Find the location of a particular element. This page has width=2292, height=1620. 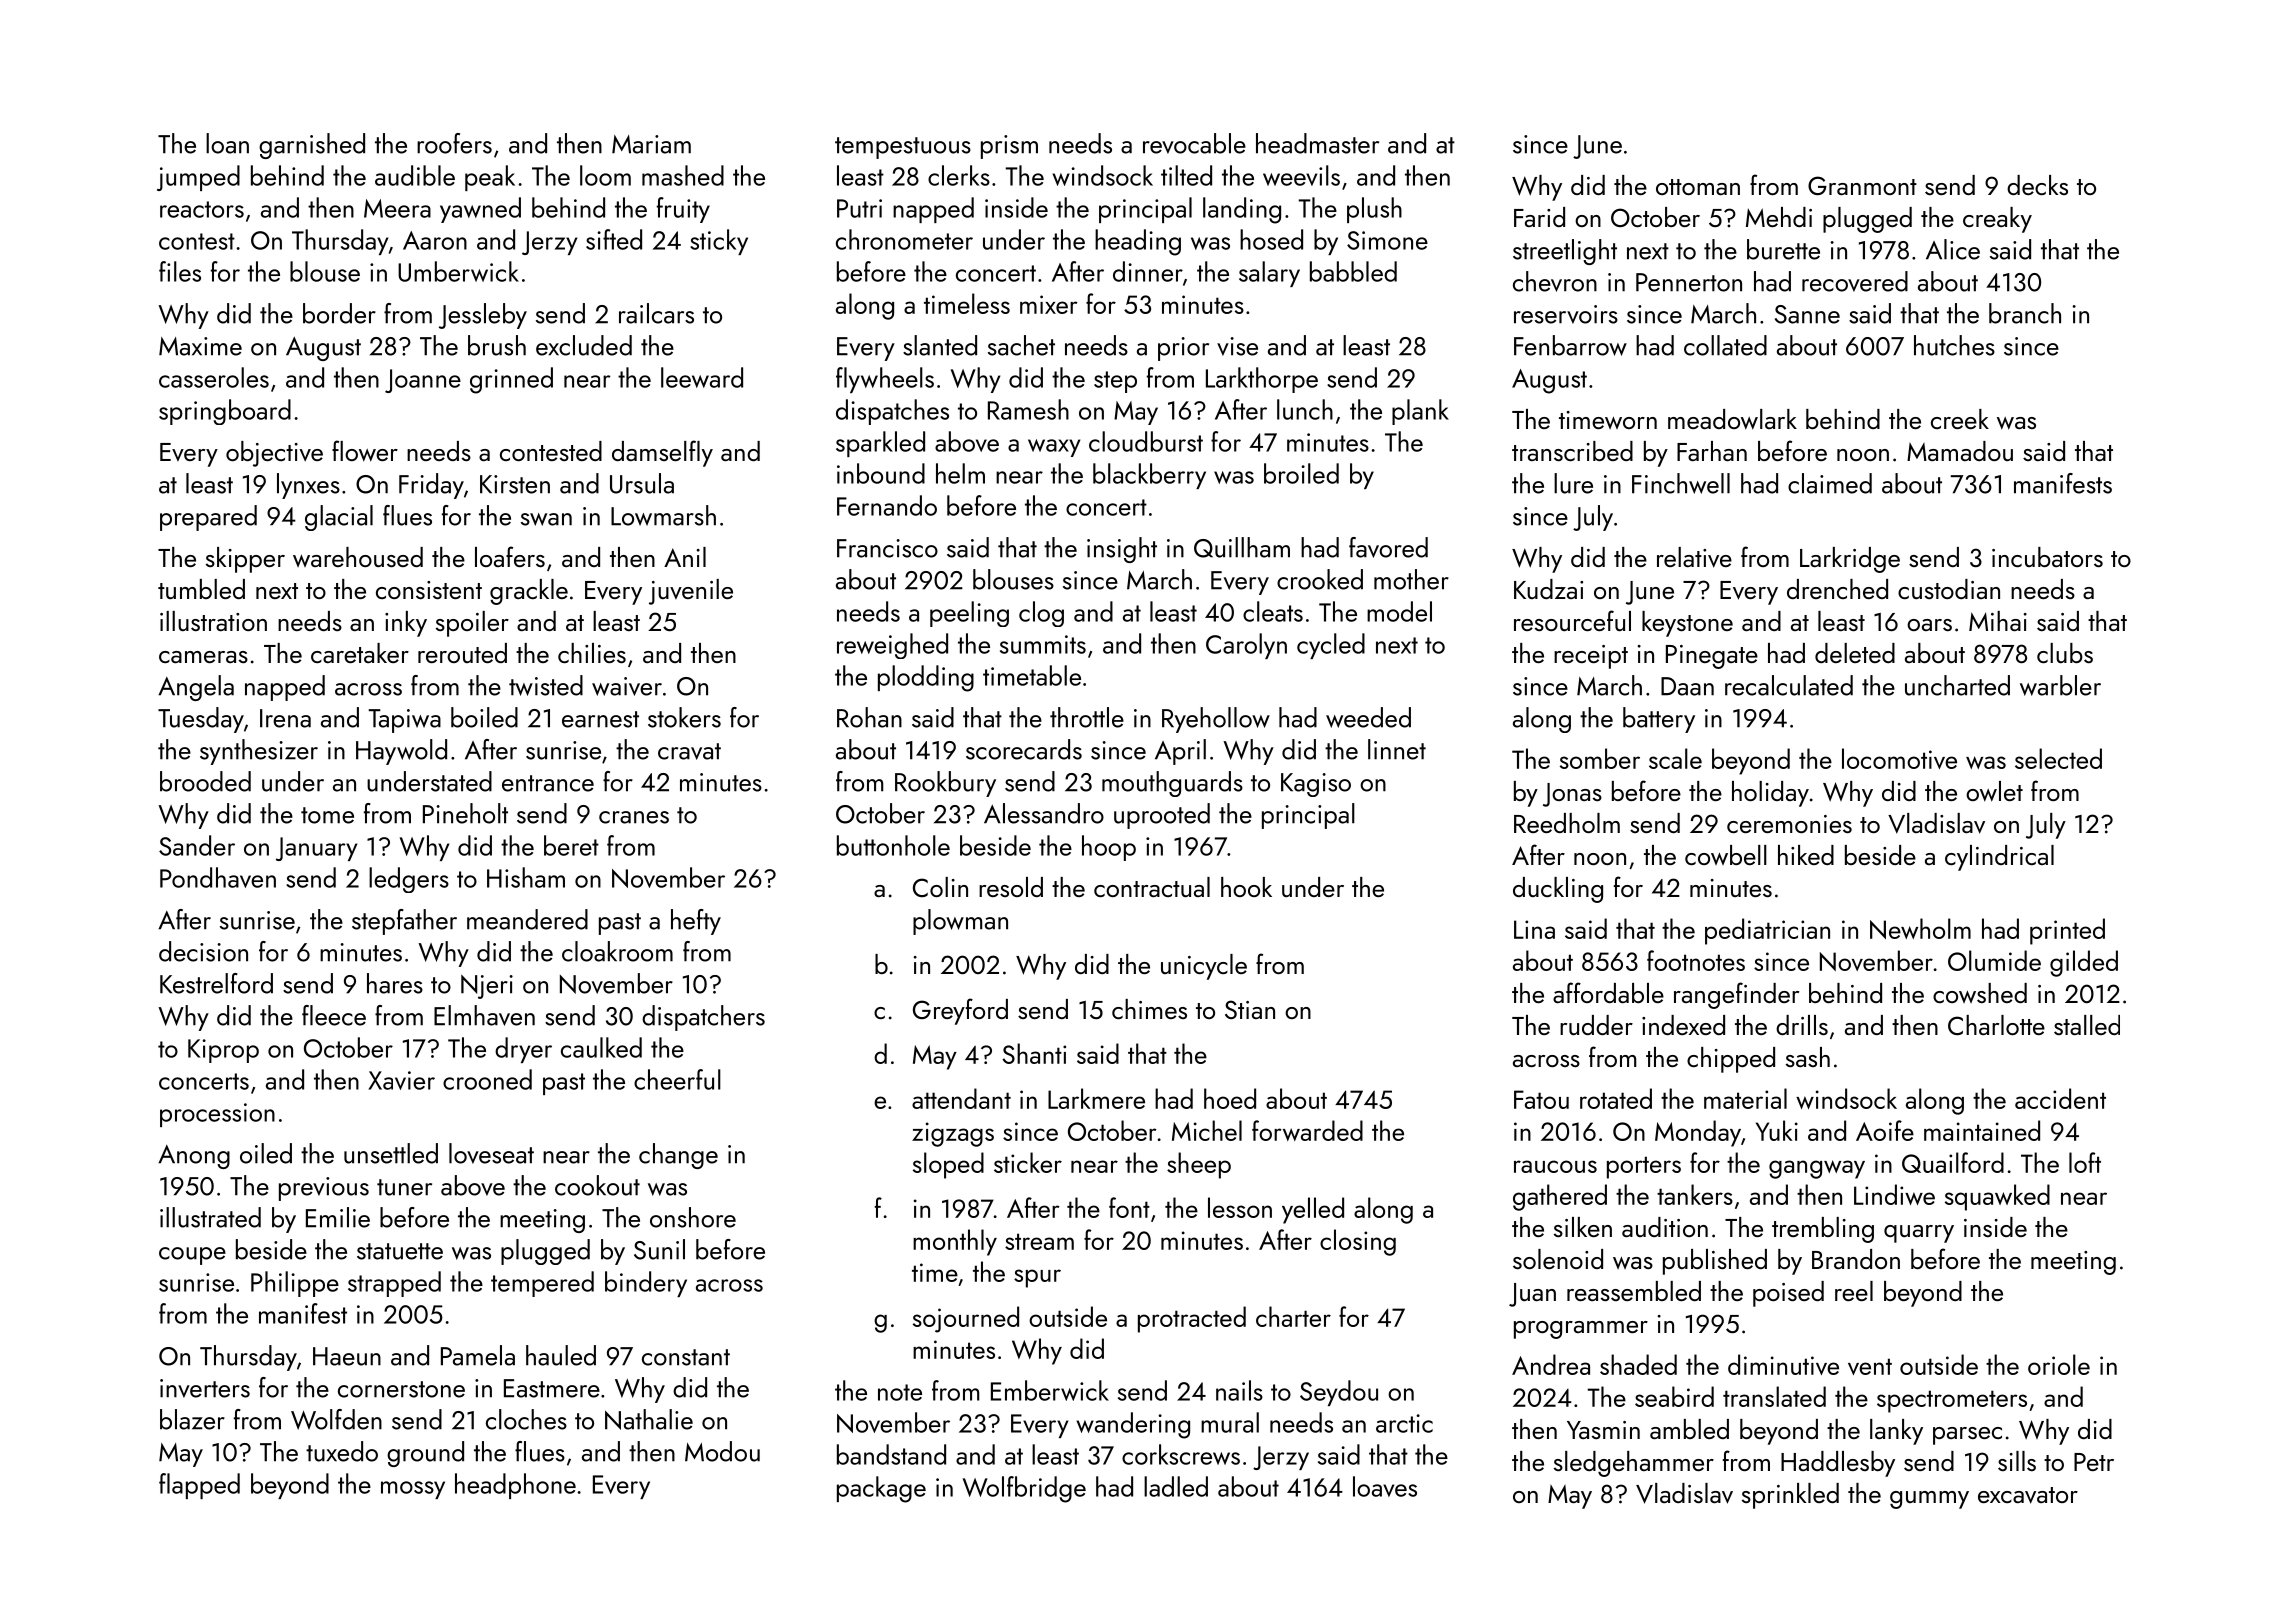

Modou is located at coordinates (722, 1451).
